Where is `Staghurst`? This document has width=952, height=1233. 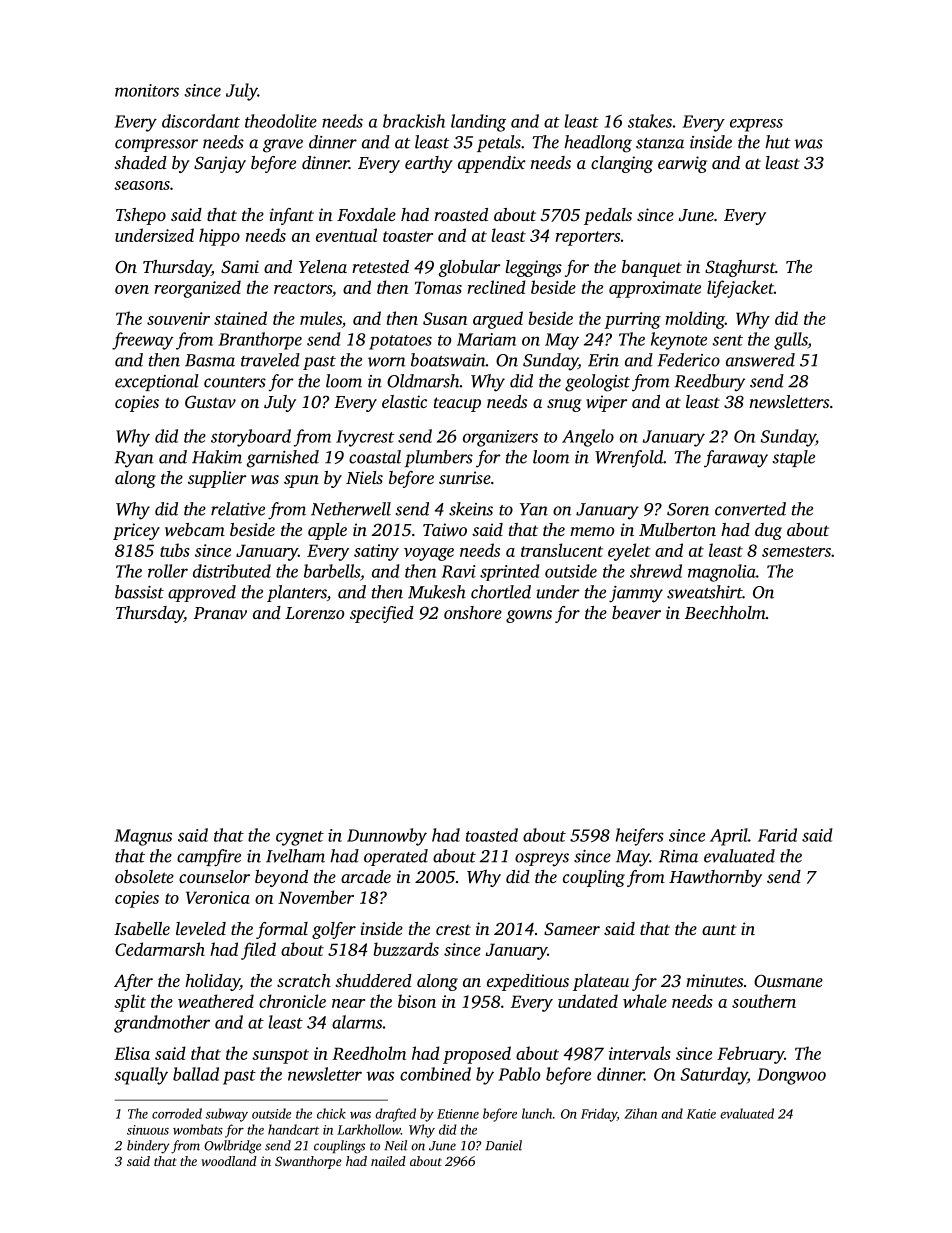 Staghurst is located at coordinates (740, 268).
